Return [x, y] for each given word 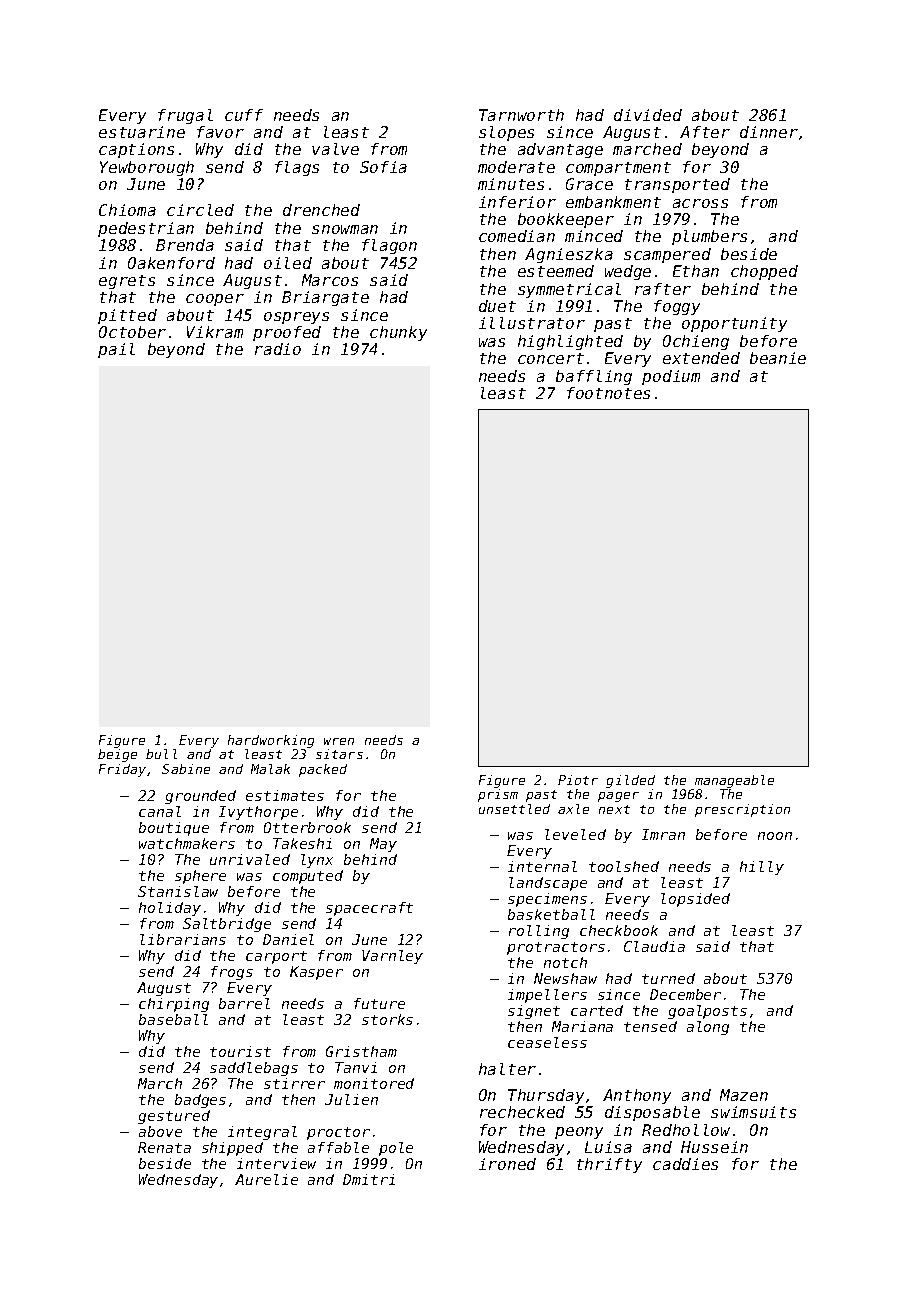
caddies [685, 1164]
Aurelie [266, 1179]
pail [116, 350]
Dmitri [369, 1179]
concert [551, 358]
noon [775, 836]
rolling [539, 932]
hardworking [271, 741]
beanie [778, 358]
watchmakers [187, 843]
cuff [244, 115]
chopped [764, 272]
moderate [516, 167]
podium [671, 377]
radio [278, 349]
